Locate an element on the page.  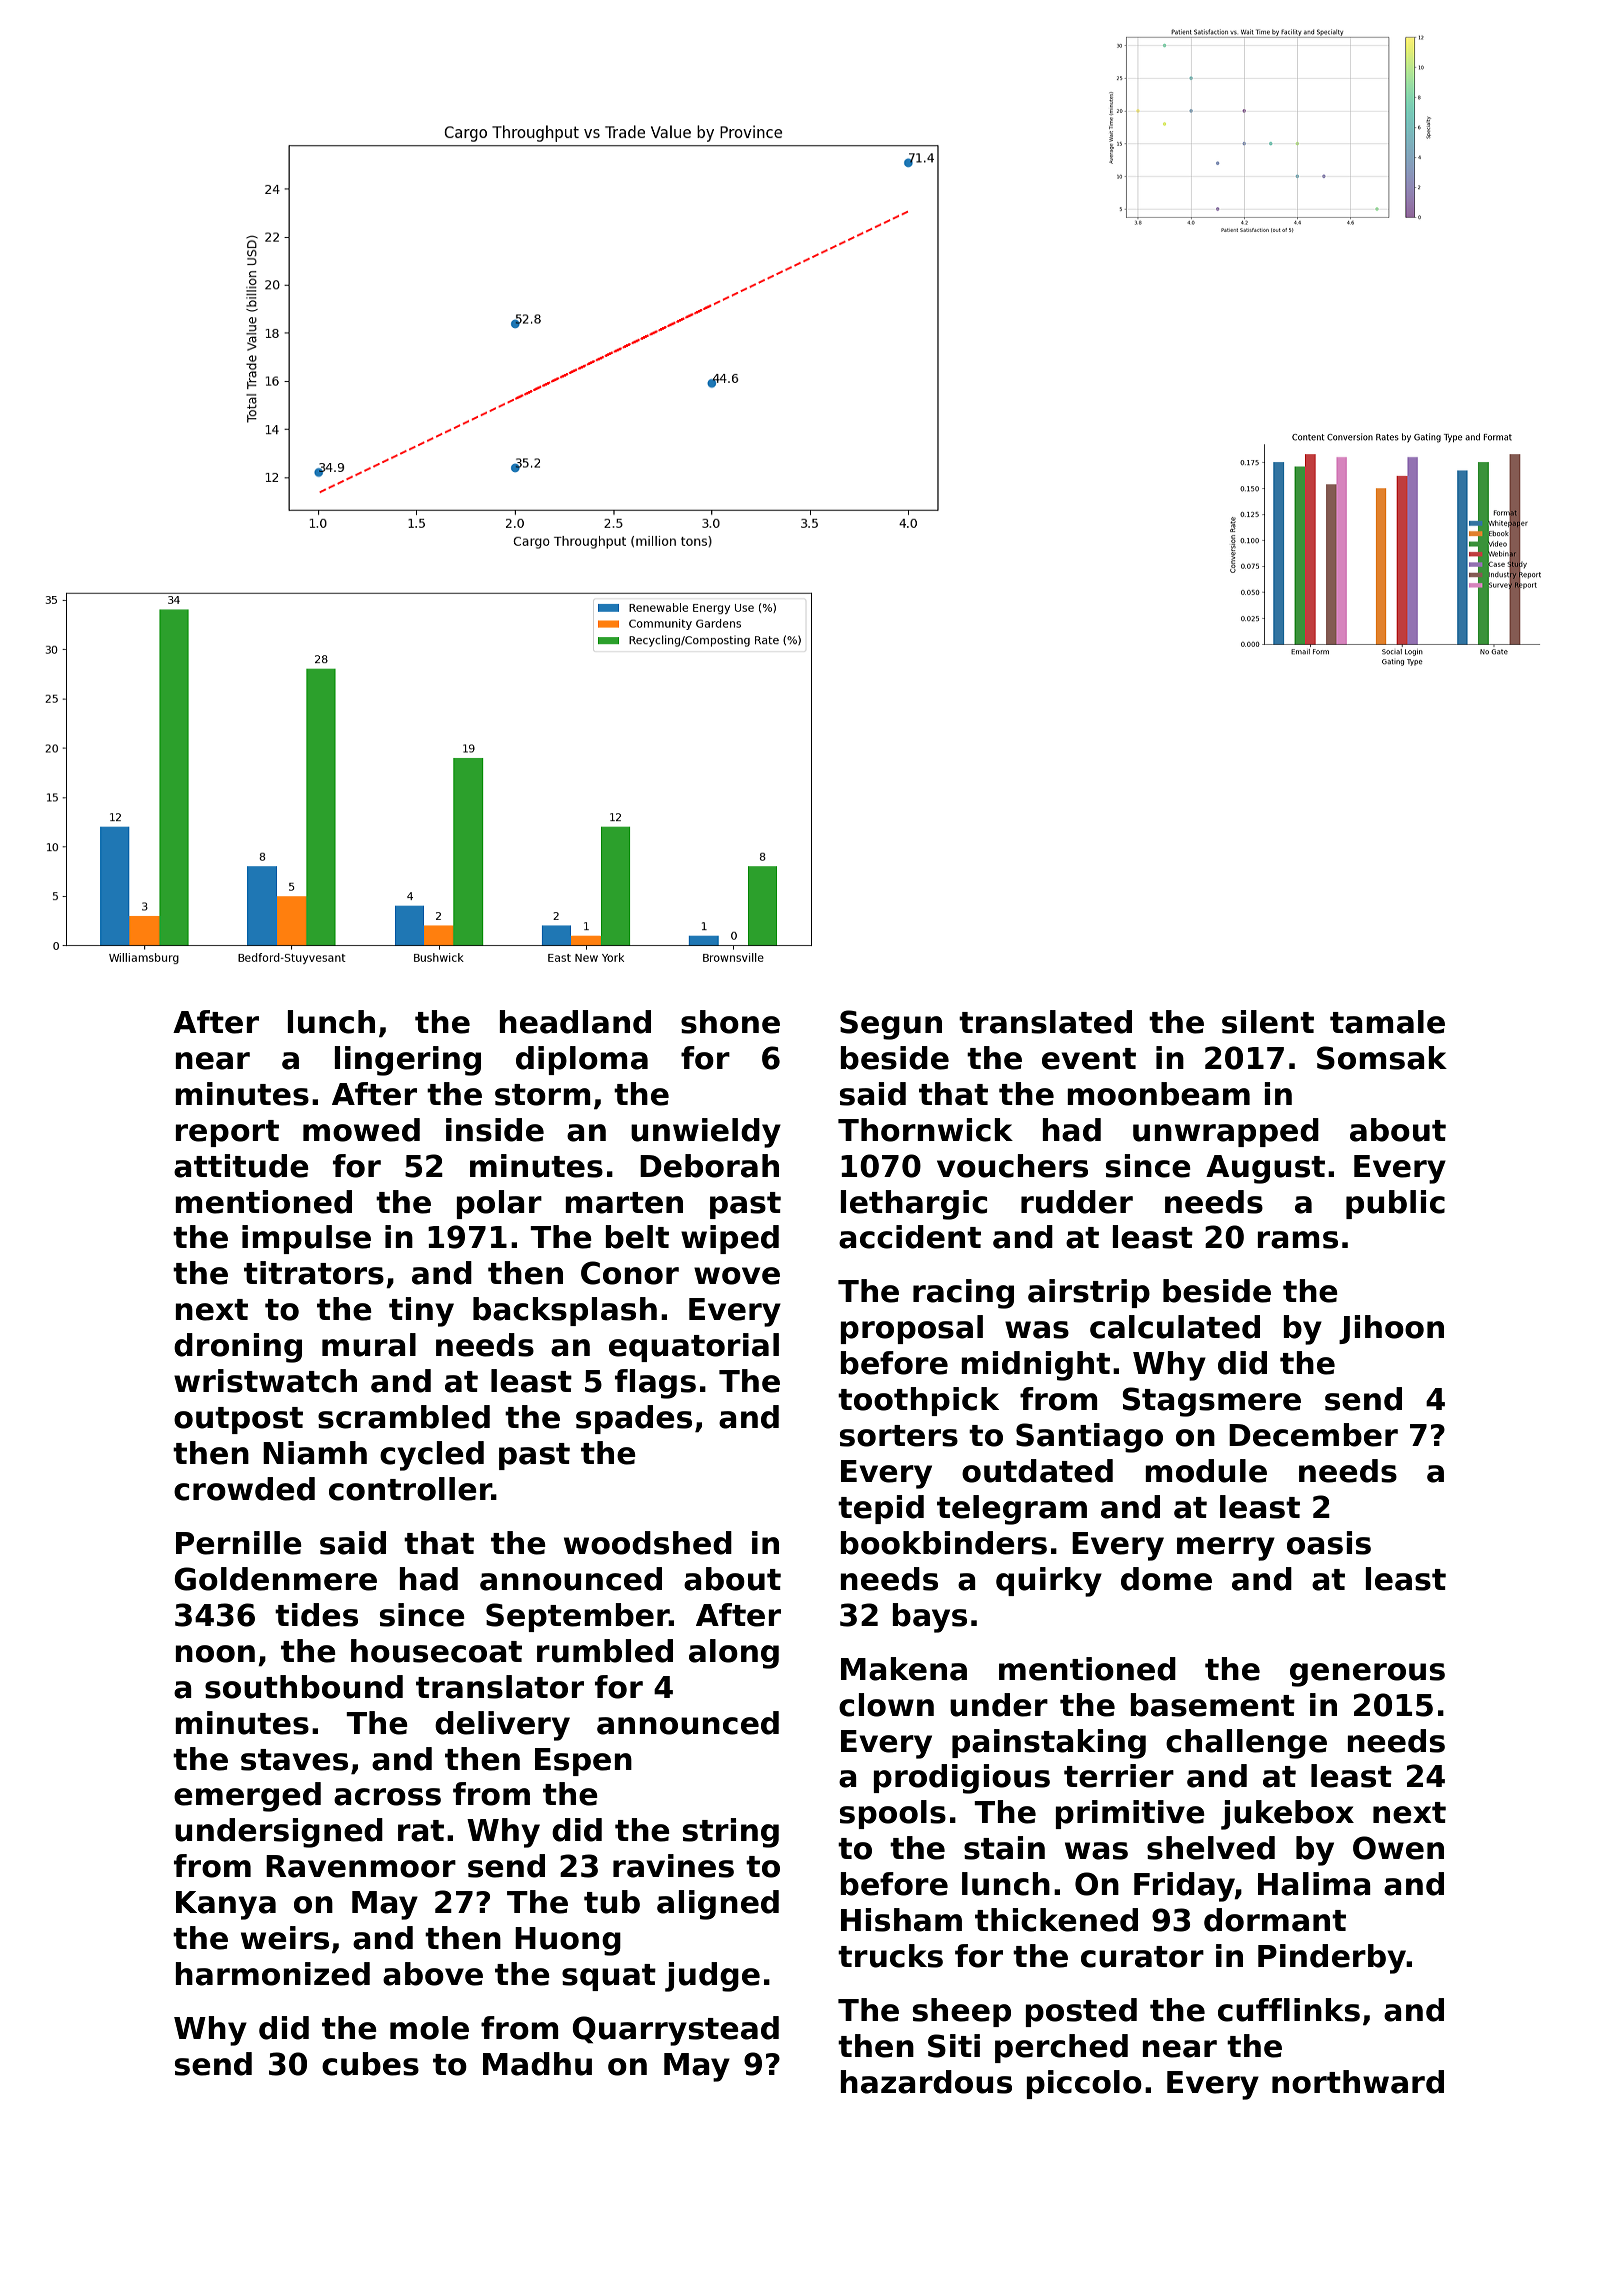
harmonized is located at coordinates (272, 1974).
